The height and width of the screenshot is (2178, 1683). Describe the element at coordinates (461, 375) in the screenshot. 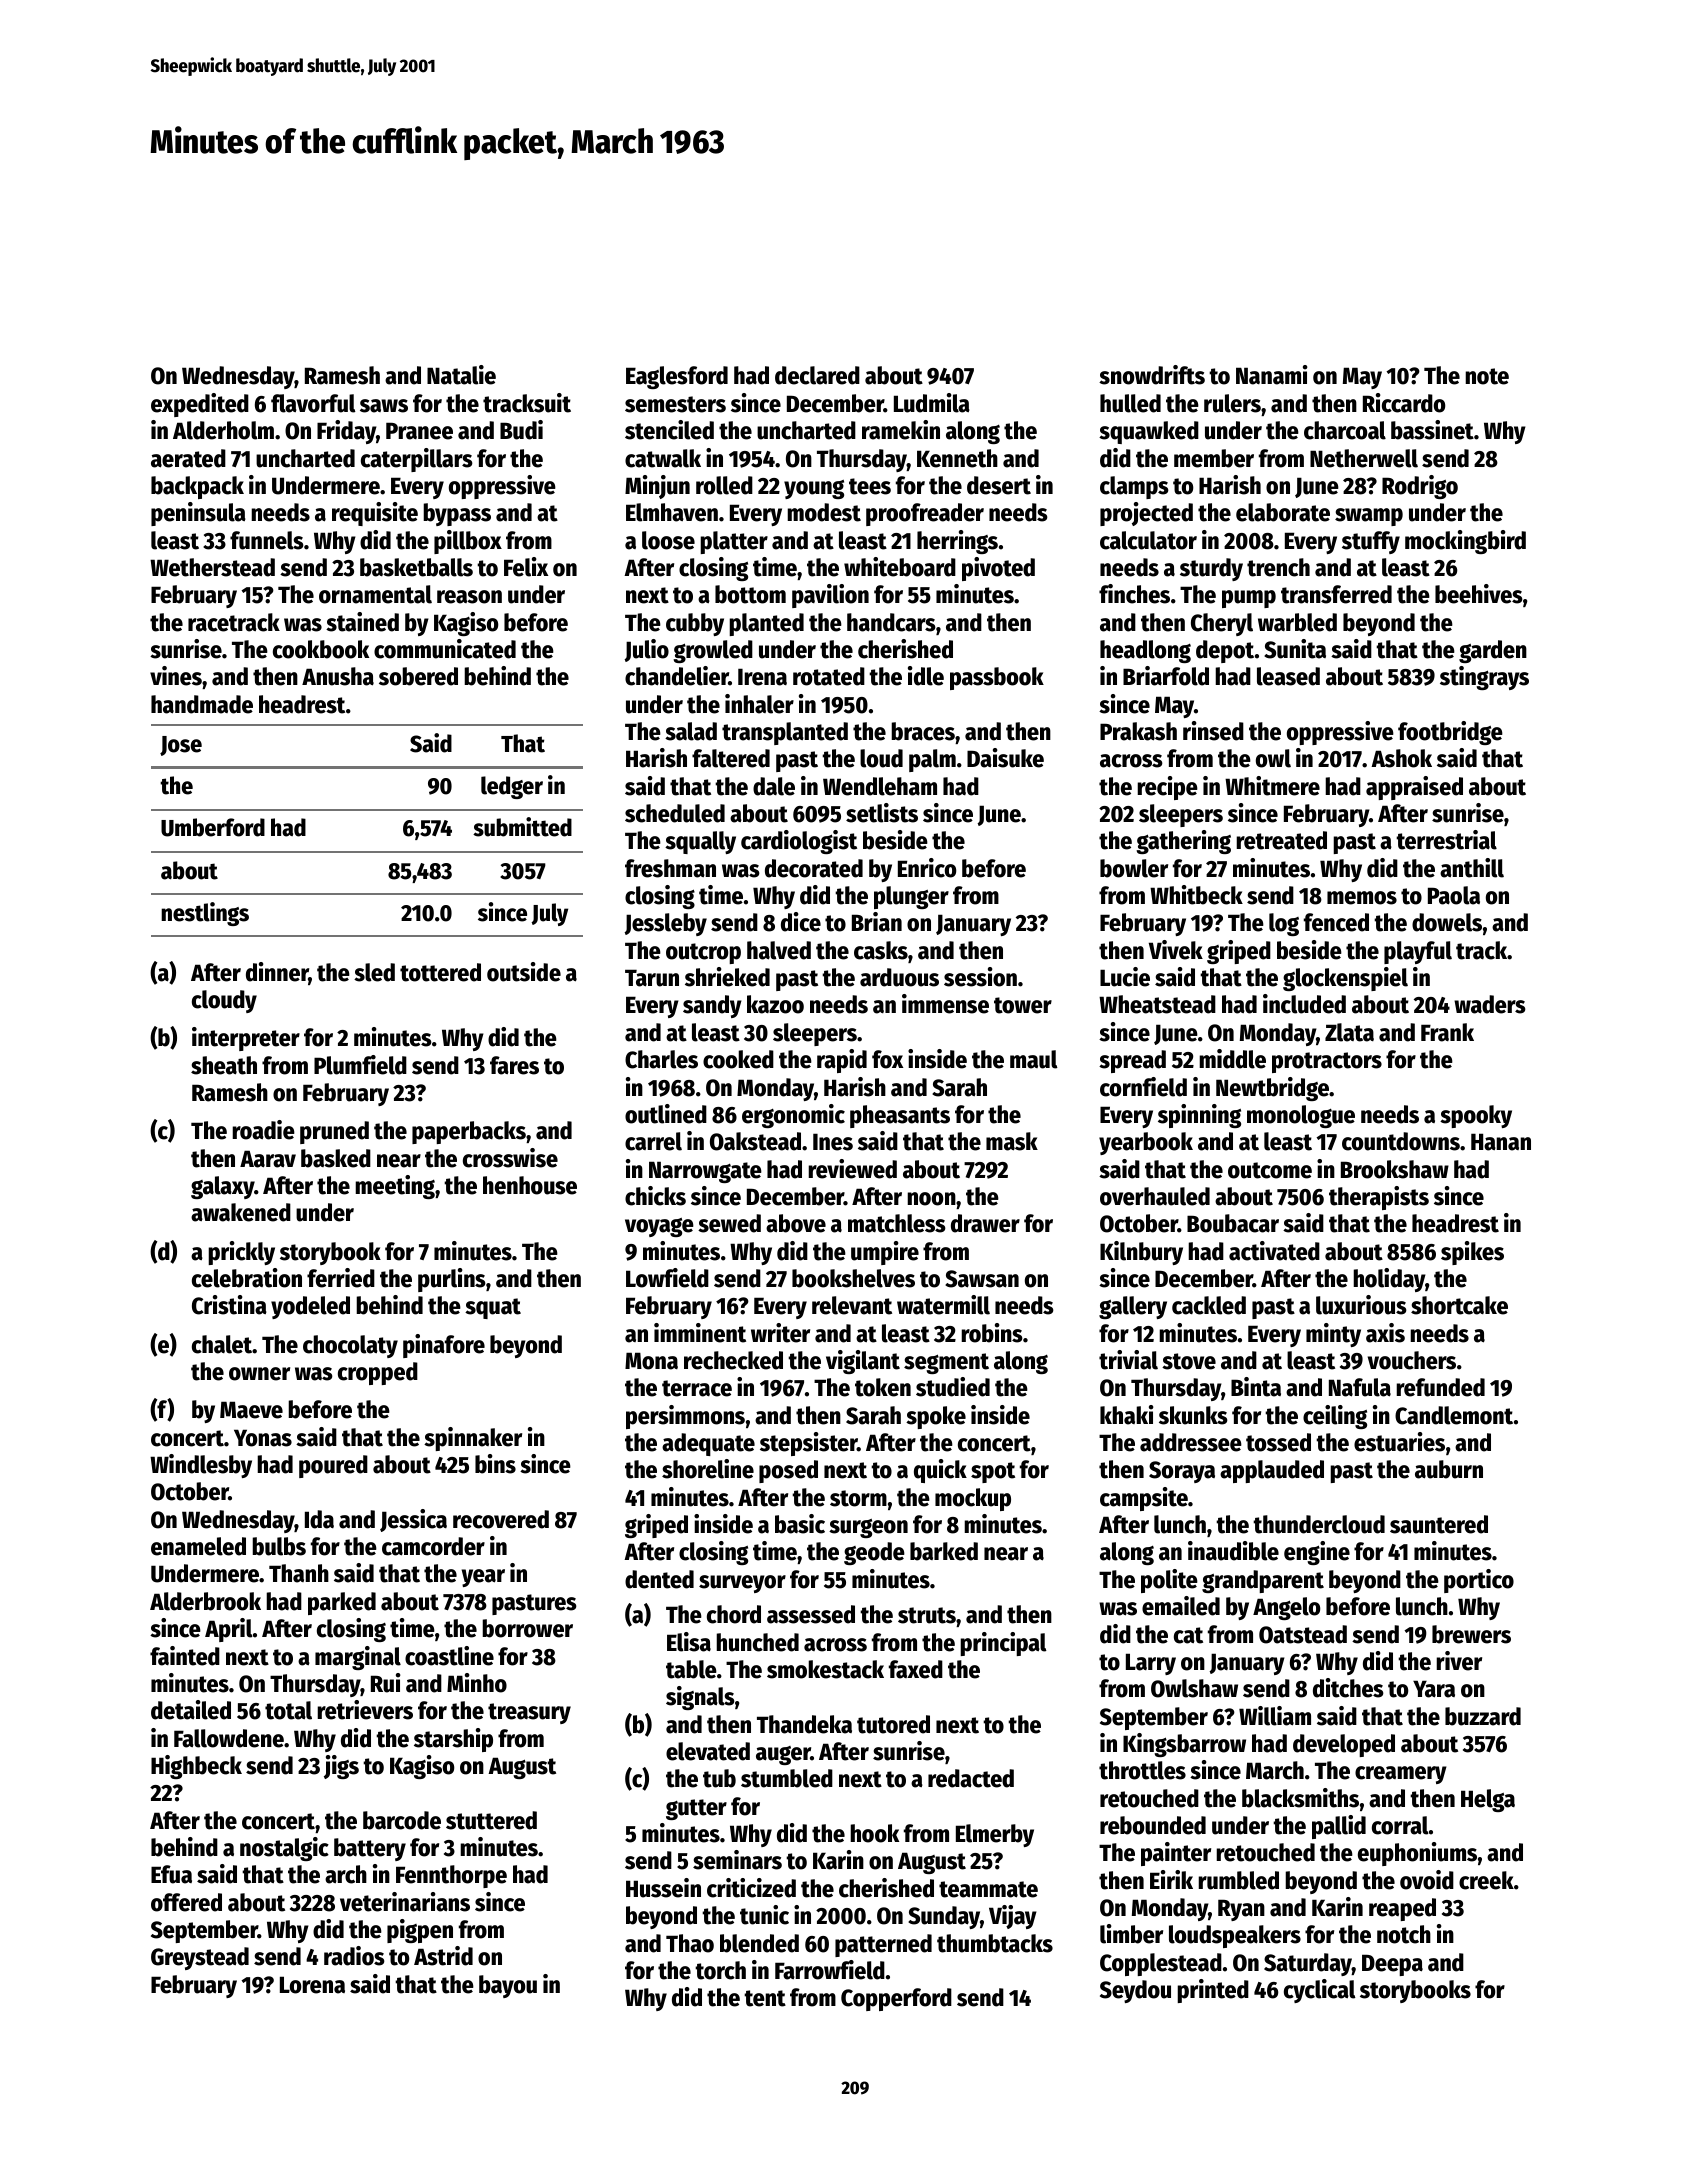

I see `Natalie` at that location.
